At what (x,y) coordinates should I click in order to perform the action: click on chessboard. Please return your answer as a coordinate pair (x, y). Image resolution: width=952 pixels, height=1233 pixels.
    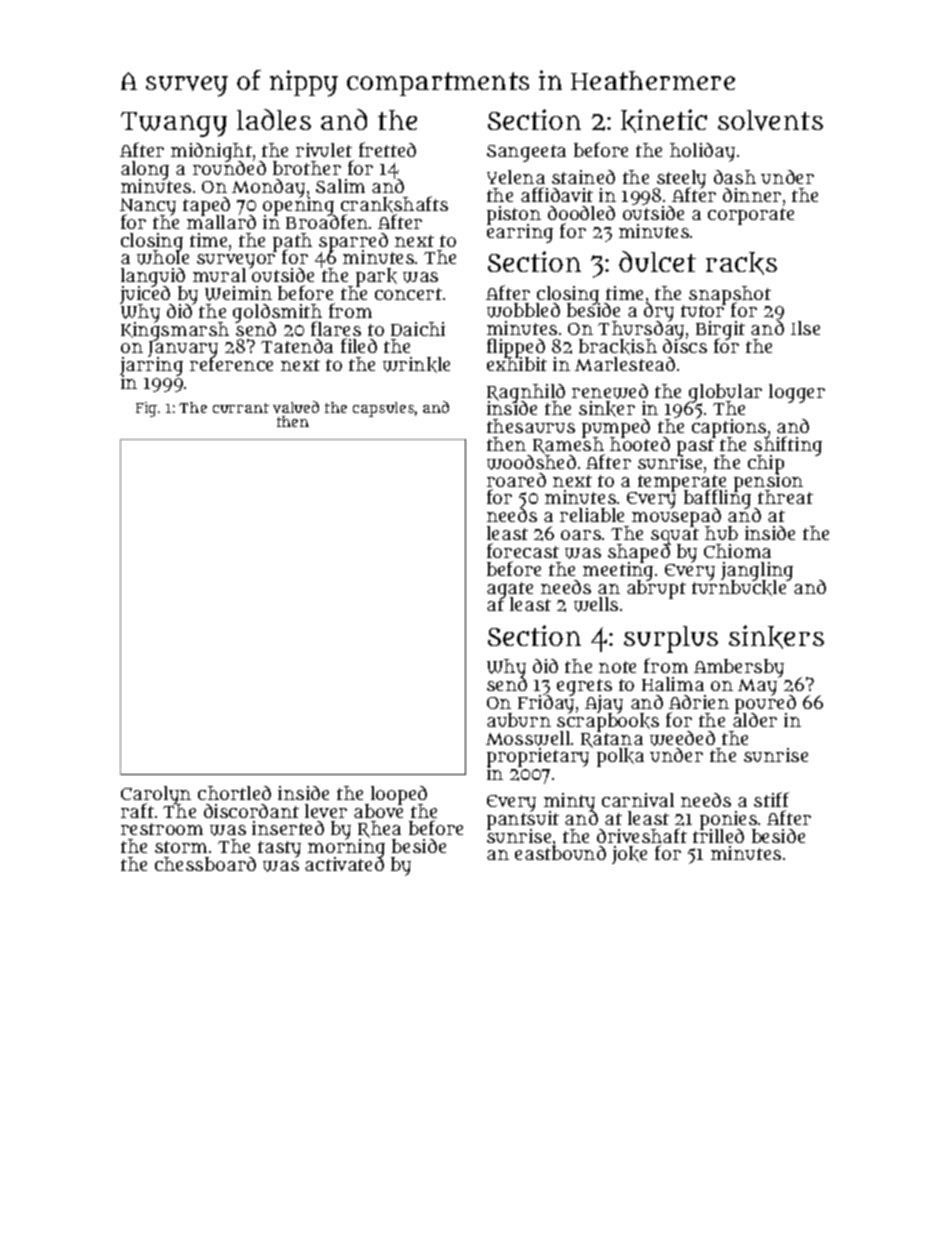
    Looking at the image, I should click on (205, 864).
